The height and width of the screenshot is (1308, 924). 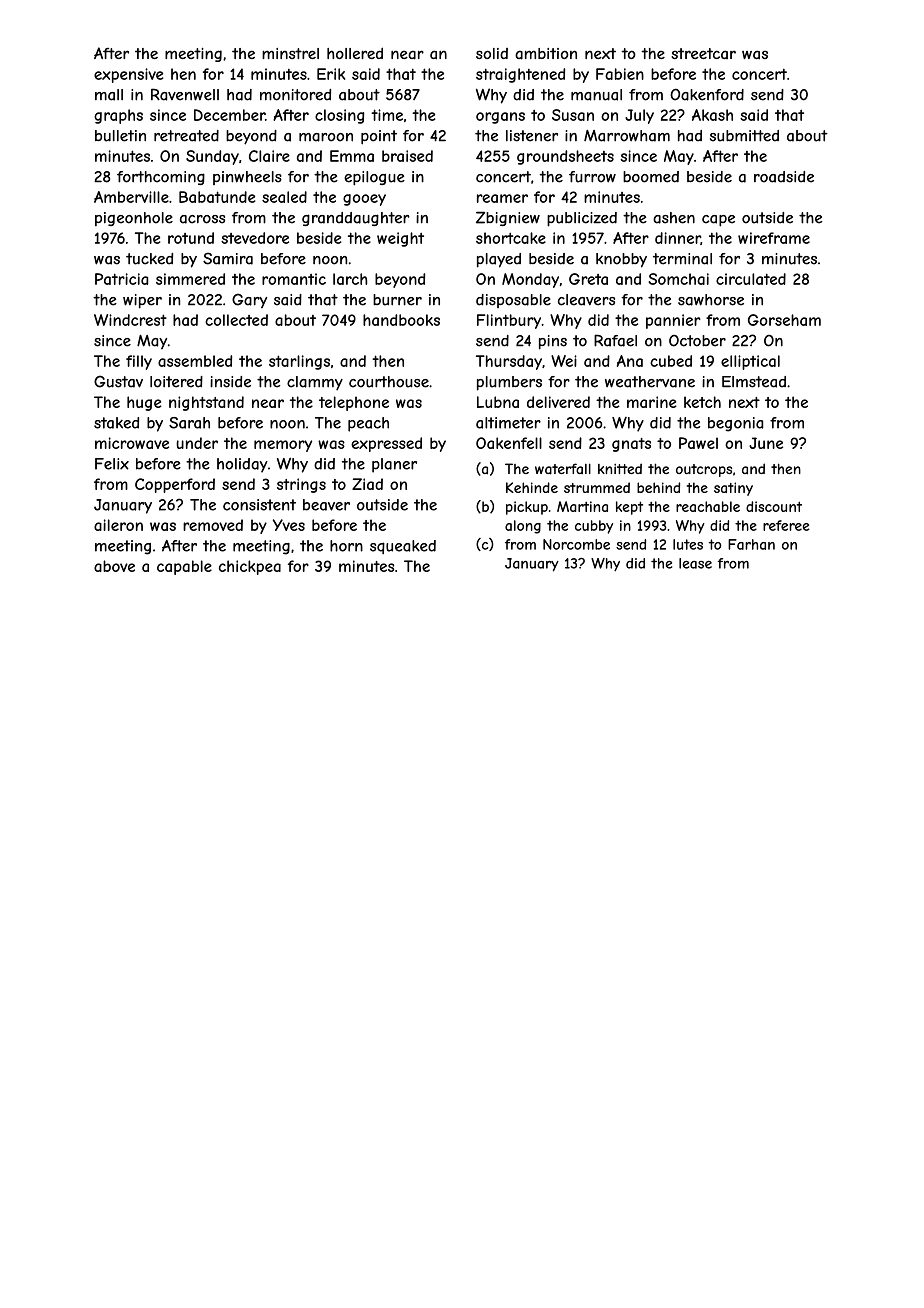 What do you see at coordinates (703, 53) in the screenshot?
I see `streetcar` at bounding box center [703, 53].
